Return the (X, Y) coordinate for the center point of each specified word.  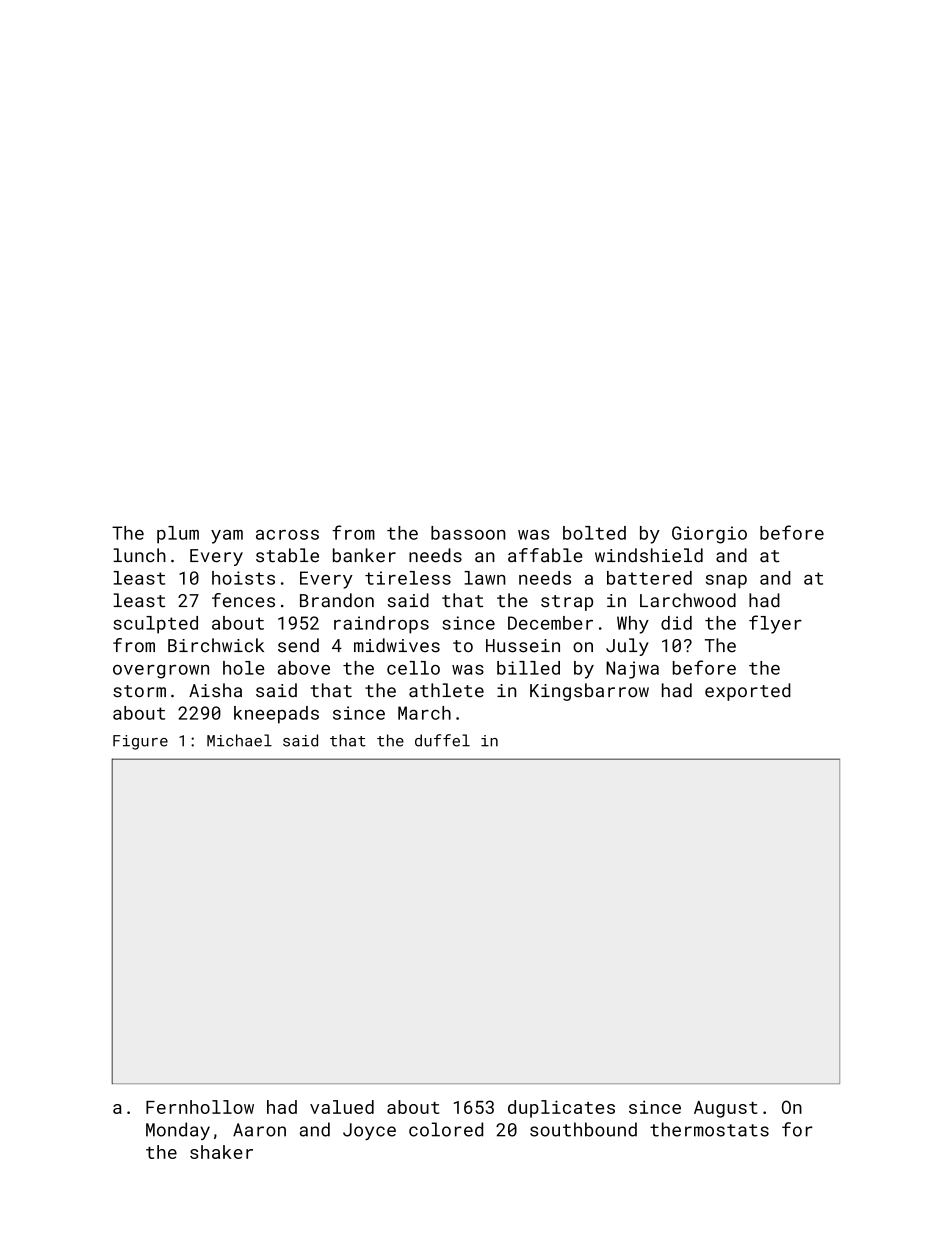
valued (342, 1107)
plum (178, 535)
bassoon (468, 533)
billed (528, 668)
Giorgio (709, 535)
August (726, 1109)
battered (649, 578)
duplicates (561, 1109)
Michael (239, 740)
